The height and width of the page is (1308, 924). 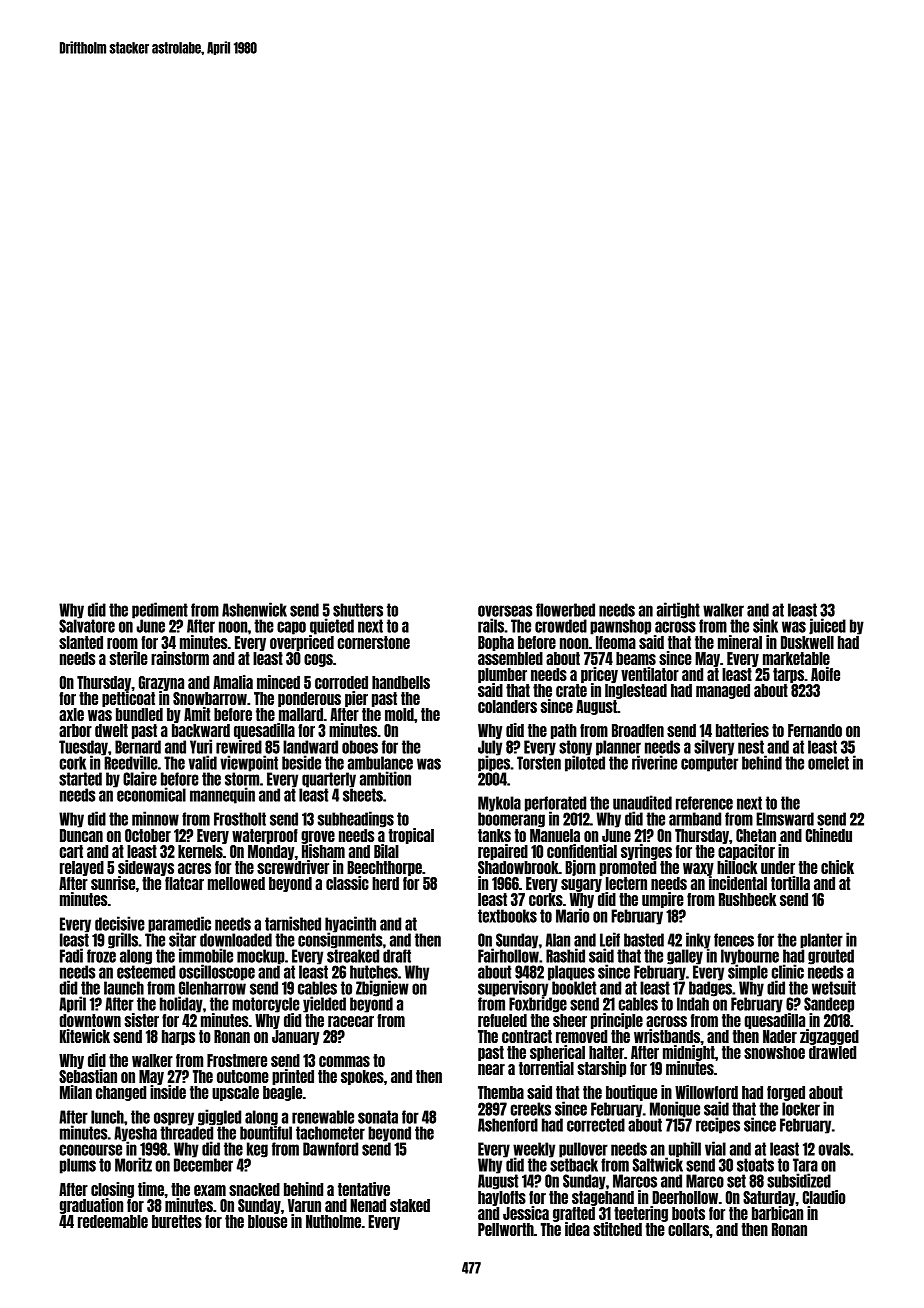 I want to click on juiced, so click(x=827, y=626).
